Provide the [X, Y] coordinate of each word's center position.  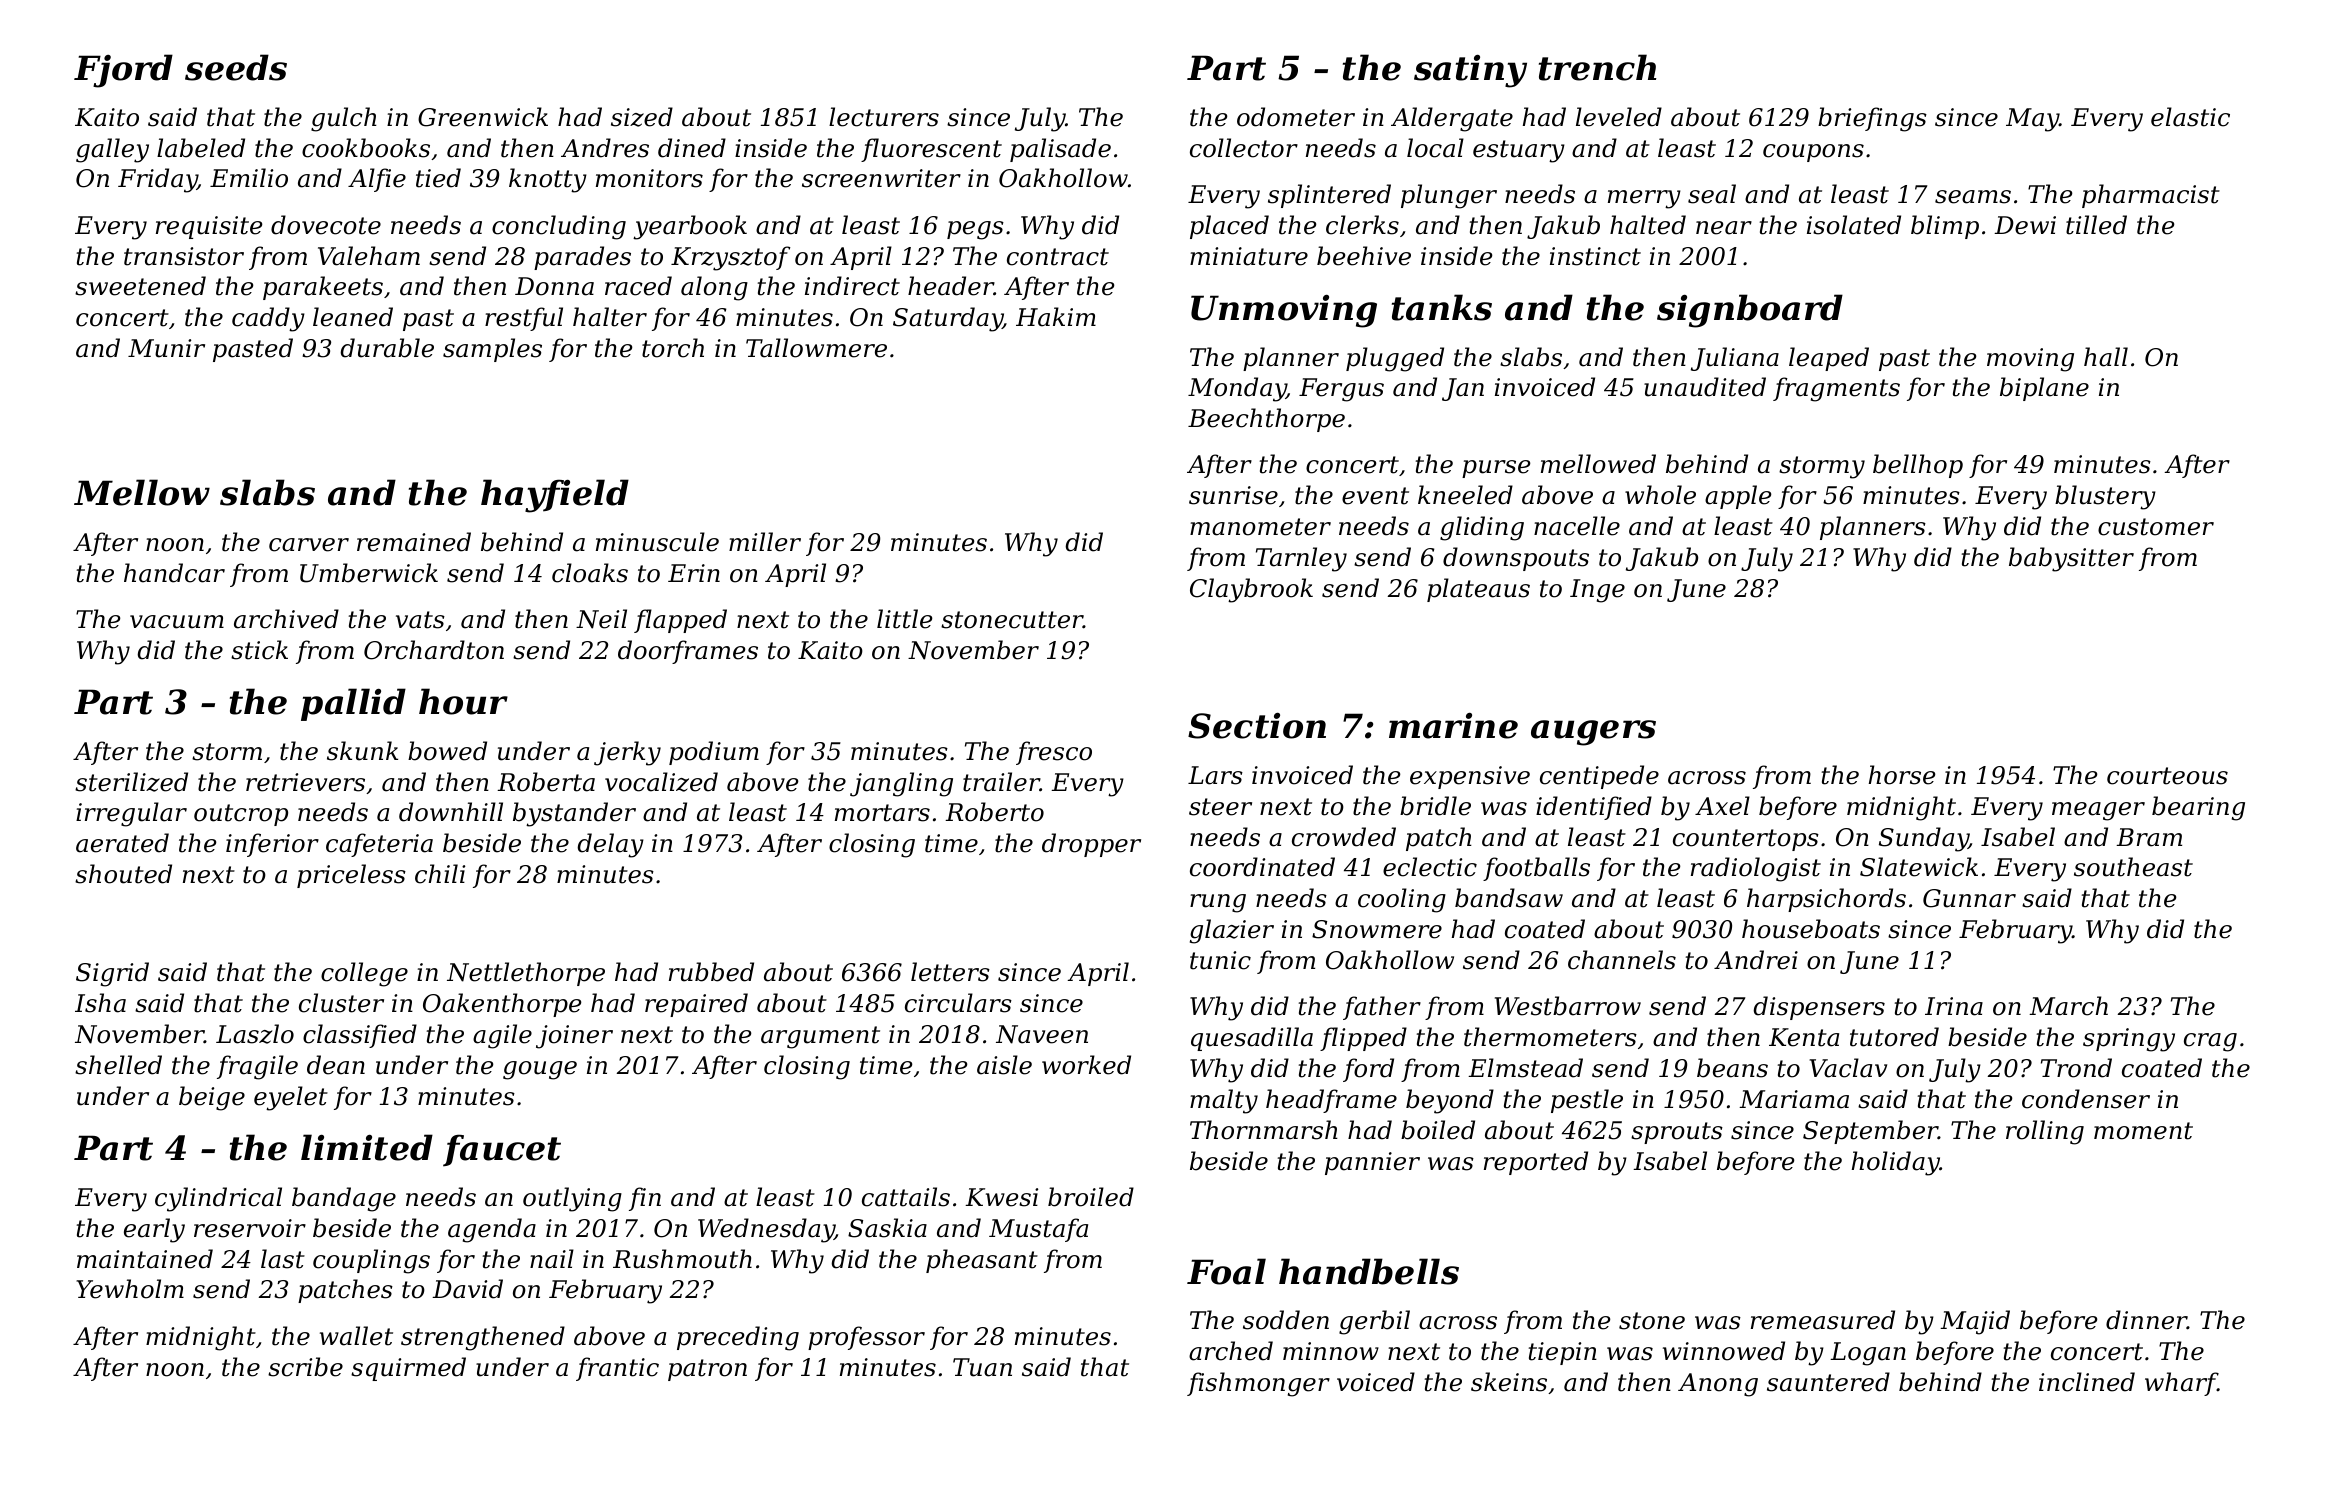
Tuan [982, 1367]
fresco [1054, 753]
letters [950, 972]
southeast [2133, 867]
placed [1229, 227]
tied [438, 178]
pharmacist [2151, 196]
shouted [123, 874]
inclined [2087, 1382]
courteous [2167, 776]
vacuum [177, 622]
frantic [617, 1369]
